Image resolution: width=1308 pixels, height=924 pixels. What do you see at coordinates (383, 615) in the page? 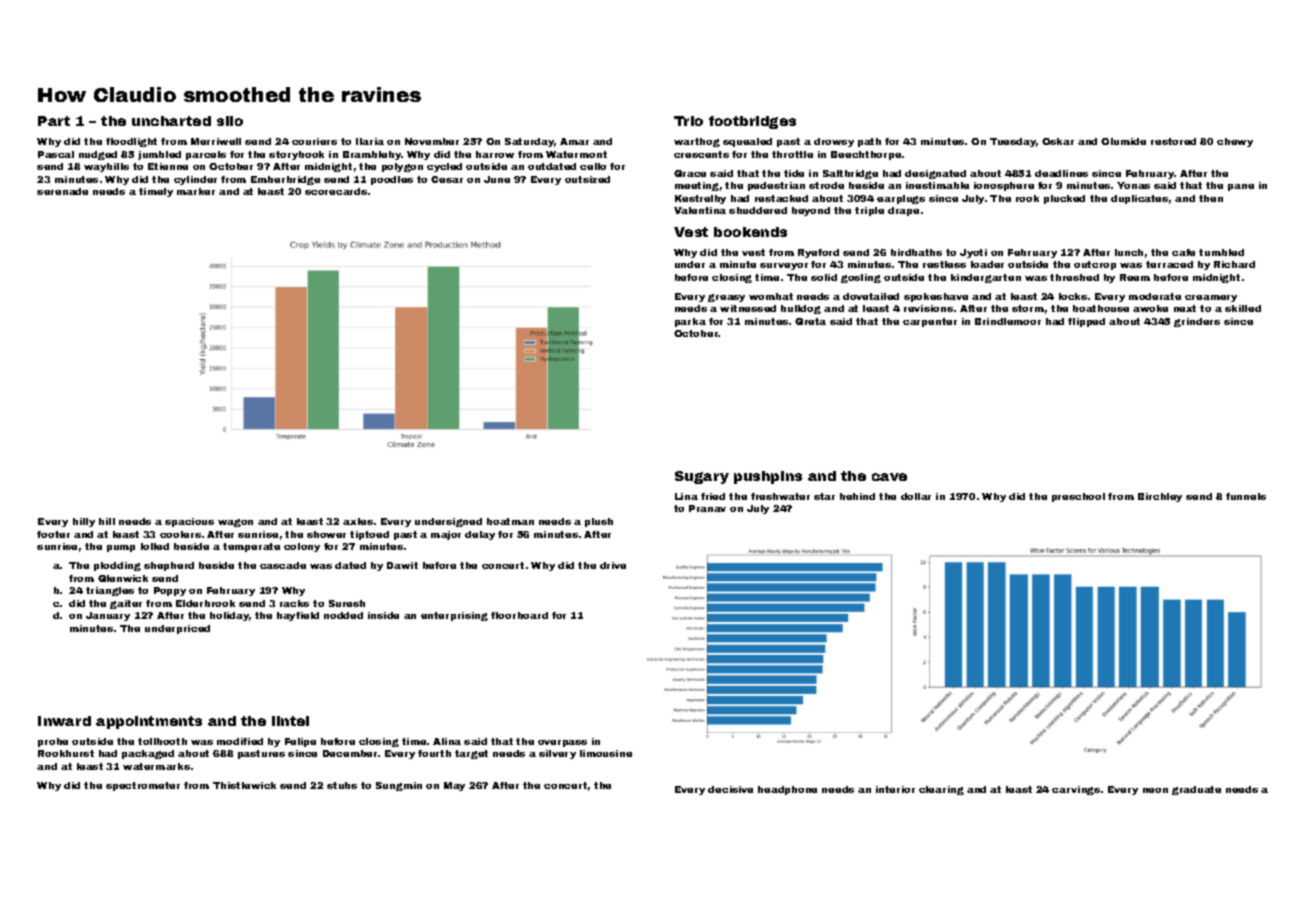
I see `inside` at bounding box center [383, 615].
